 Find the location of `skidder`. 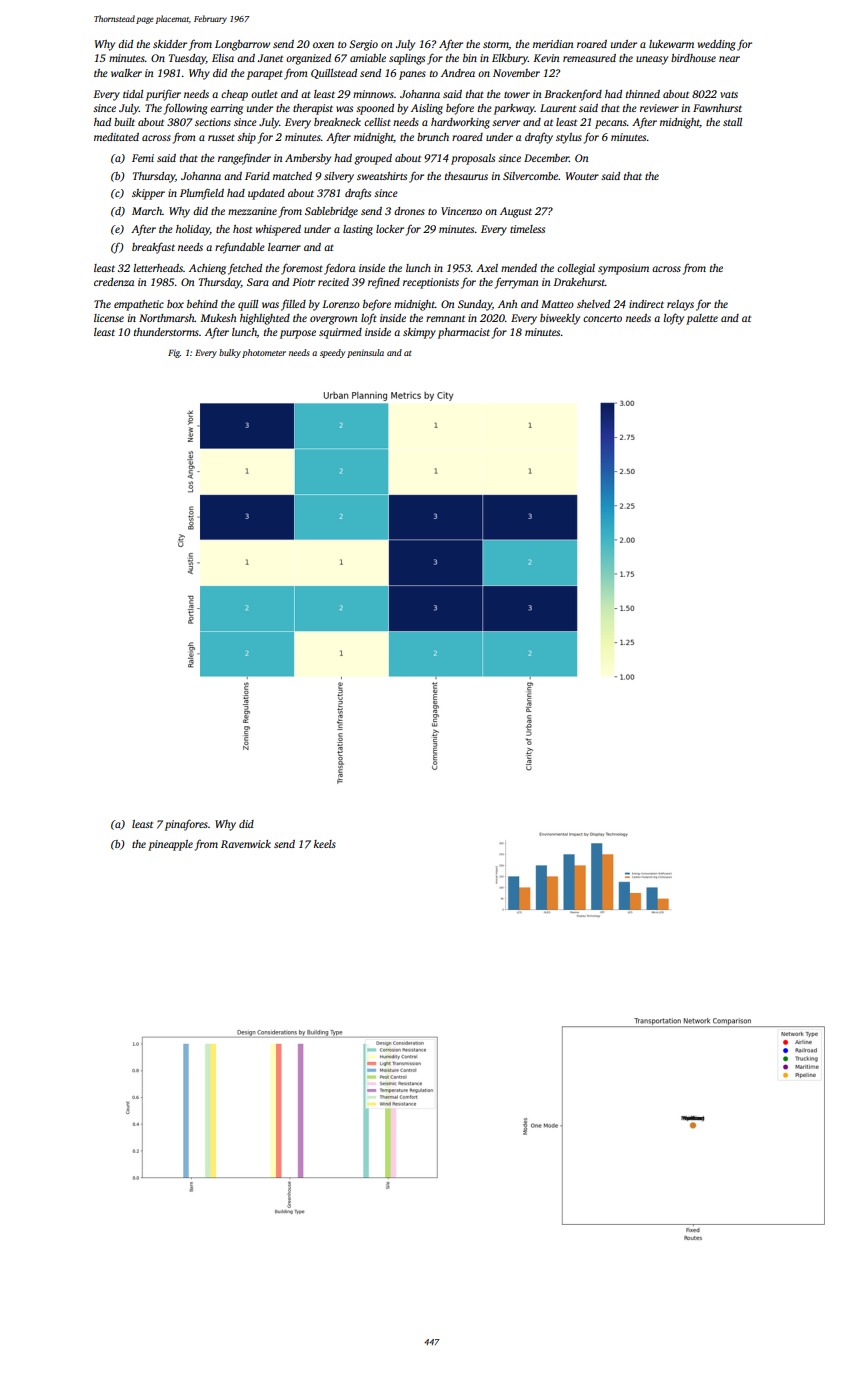

skidder is located at coordinates (170, 44).
